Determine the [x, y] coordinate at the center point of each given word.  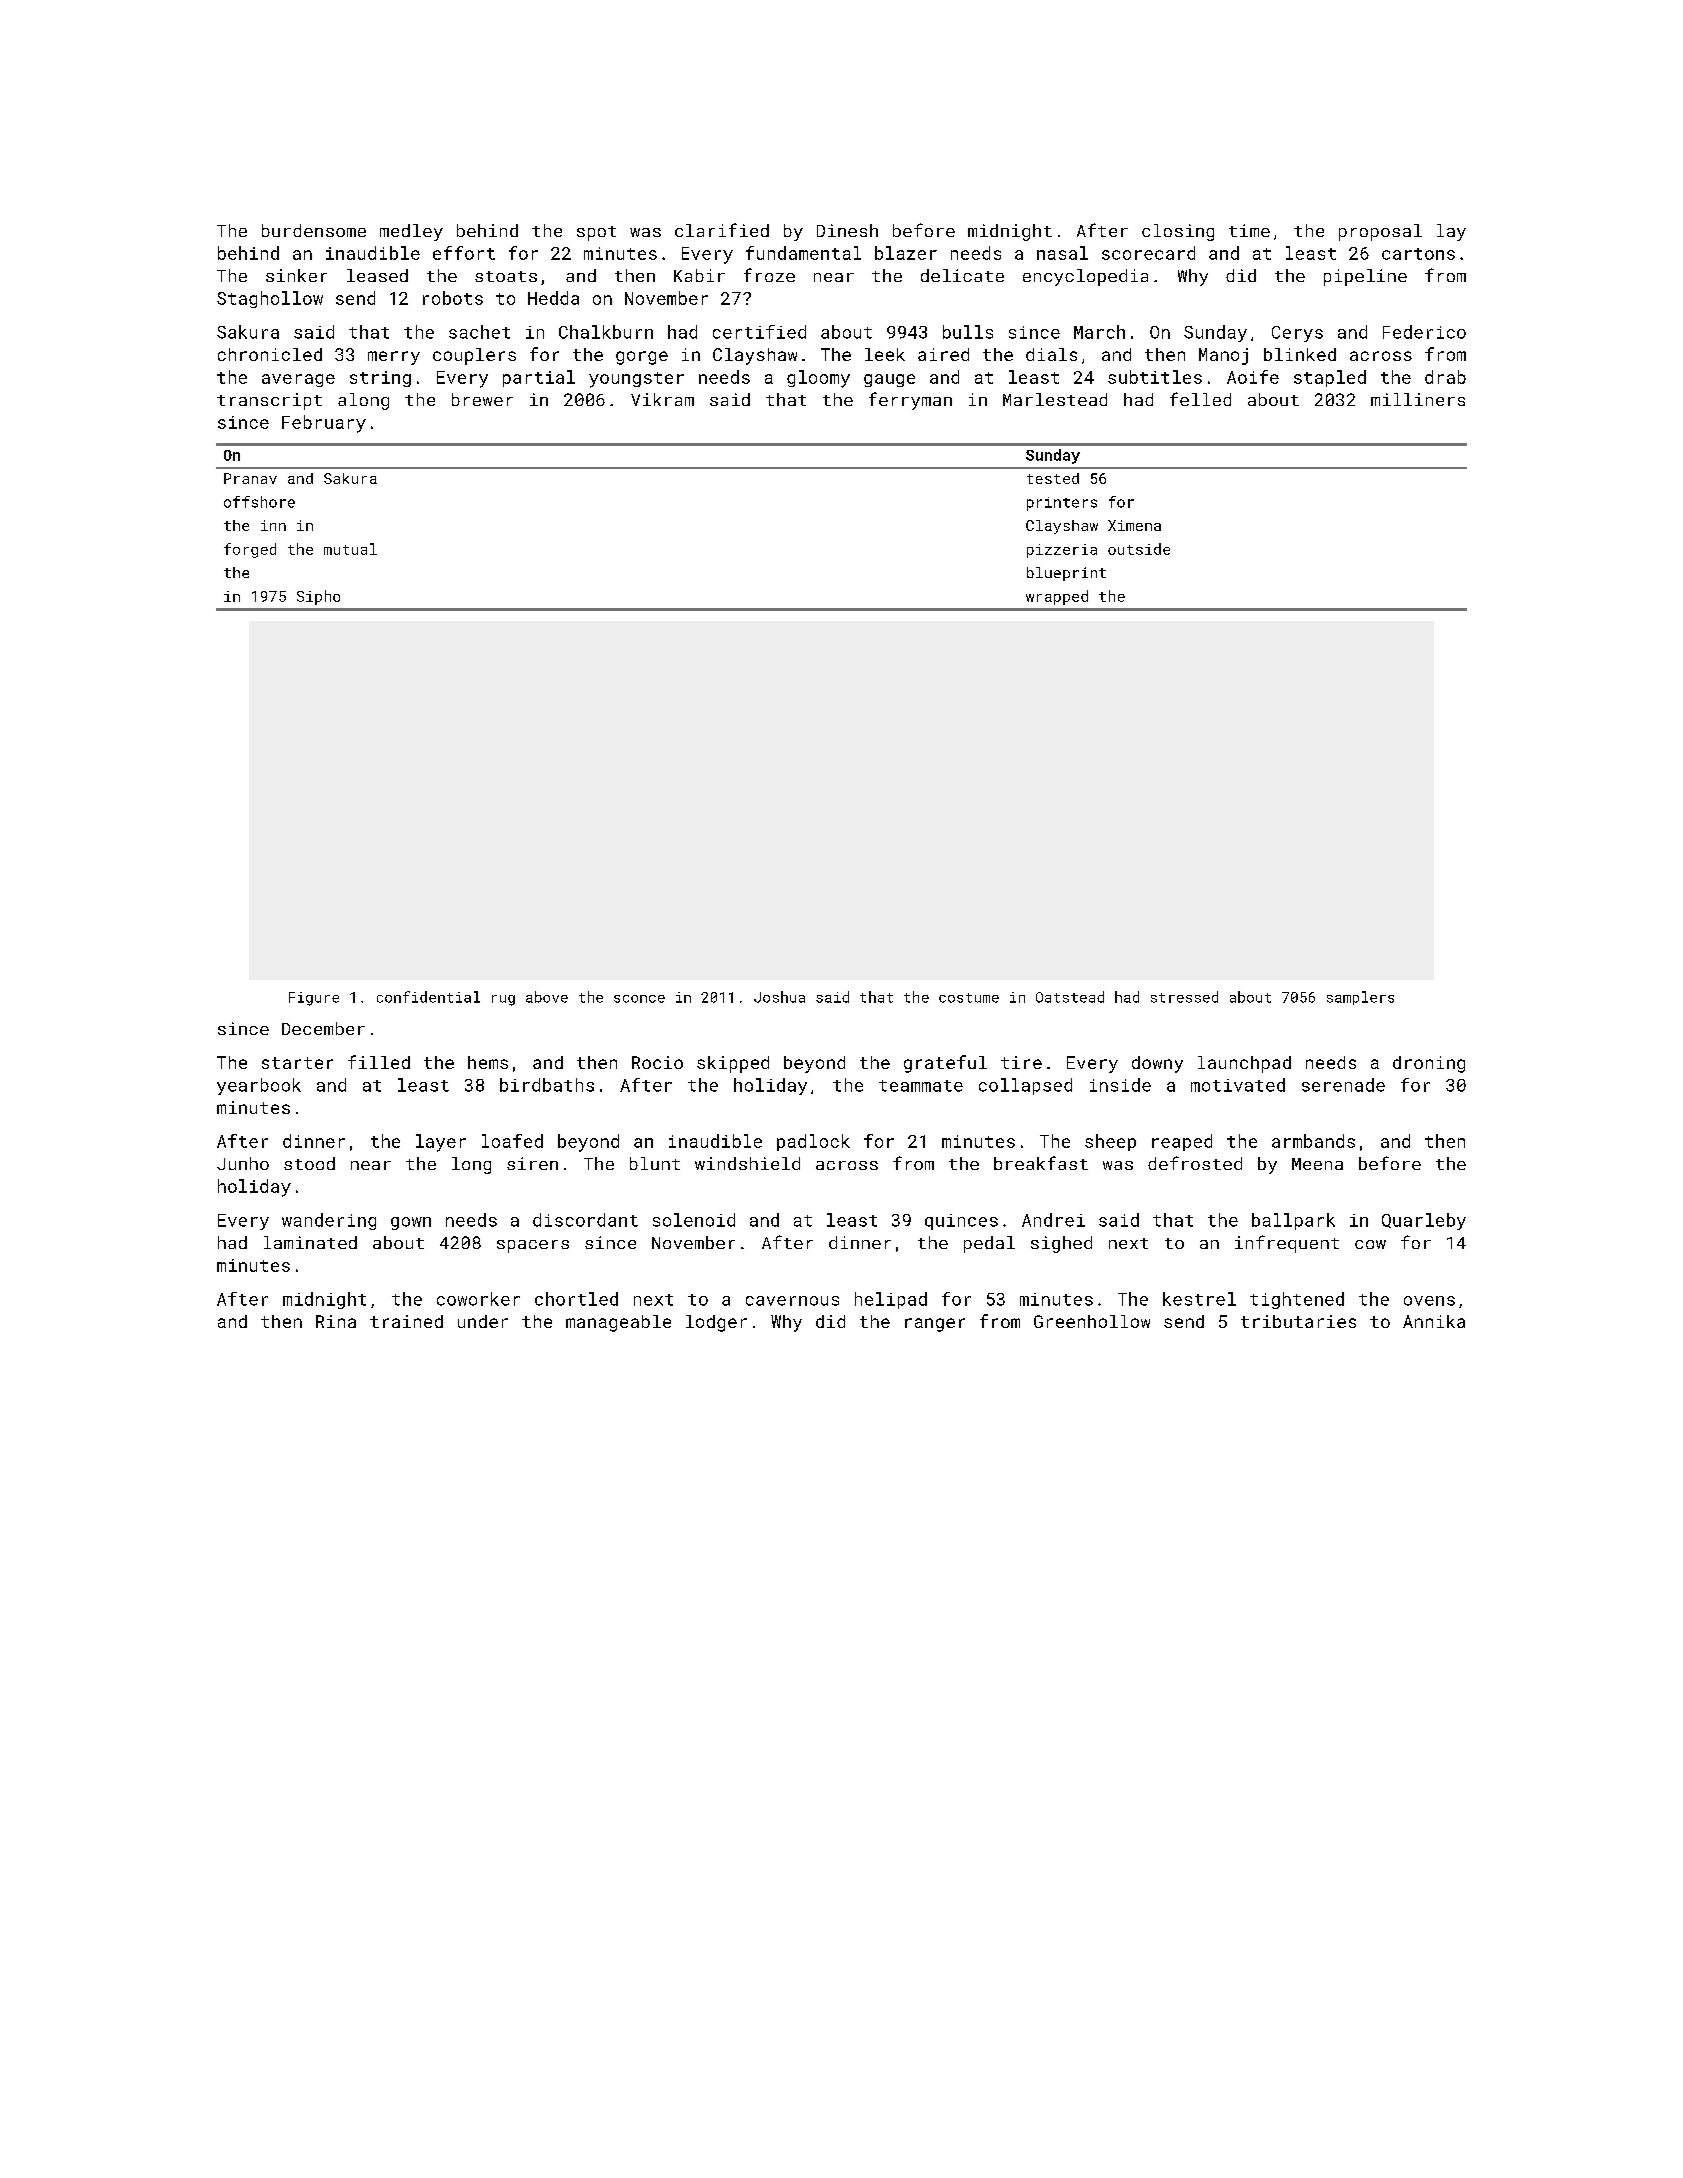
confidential [428, 997]
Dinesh [847, 230]
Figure [314, 999]
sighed [1061, 1244]
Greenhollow [1092, 1321]
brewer [482, 399]
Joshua [779, 997]
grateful [945, 1064]
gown [411, 1223]
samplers [1360, 998]
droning [1429, 1064]
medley [411, 232]
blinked [1300, 354]
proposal [1380, 232]
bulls [968, 332]
